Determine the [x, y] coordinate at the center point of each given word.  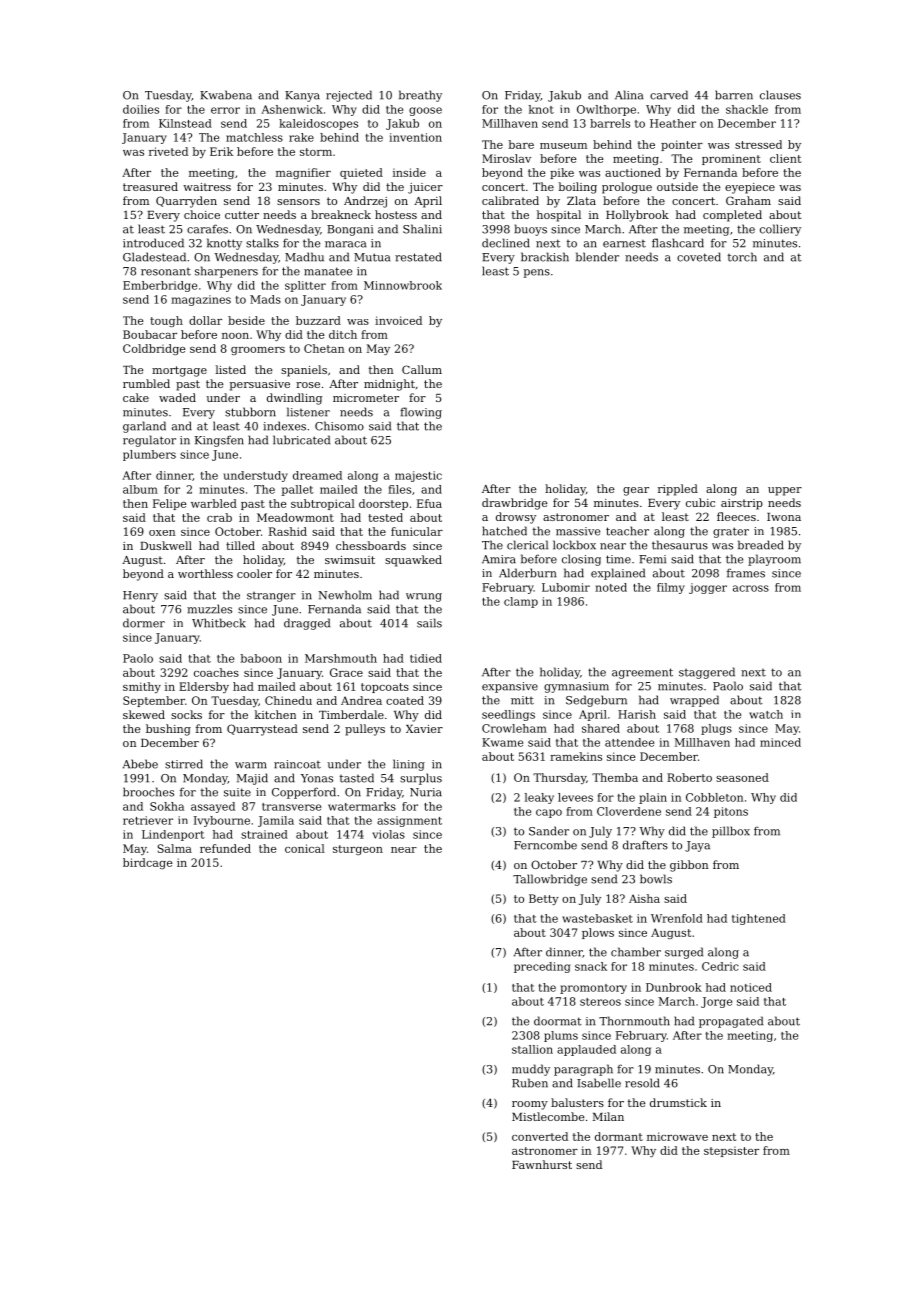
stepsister [731, 1152]
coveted [699, 257]
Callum [422, 369]
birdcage [148, 863]
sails [429, 623]
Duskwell [166, 545]
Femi [652, 559]
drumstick [678, 1102]
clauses [780, 95]
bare [521, 144]
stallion [532, 1049]
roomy [530, 1105]
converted [540, 1136]
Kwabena [226, 95]
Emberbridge [160, 286]
